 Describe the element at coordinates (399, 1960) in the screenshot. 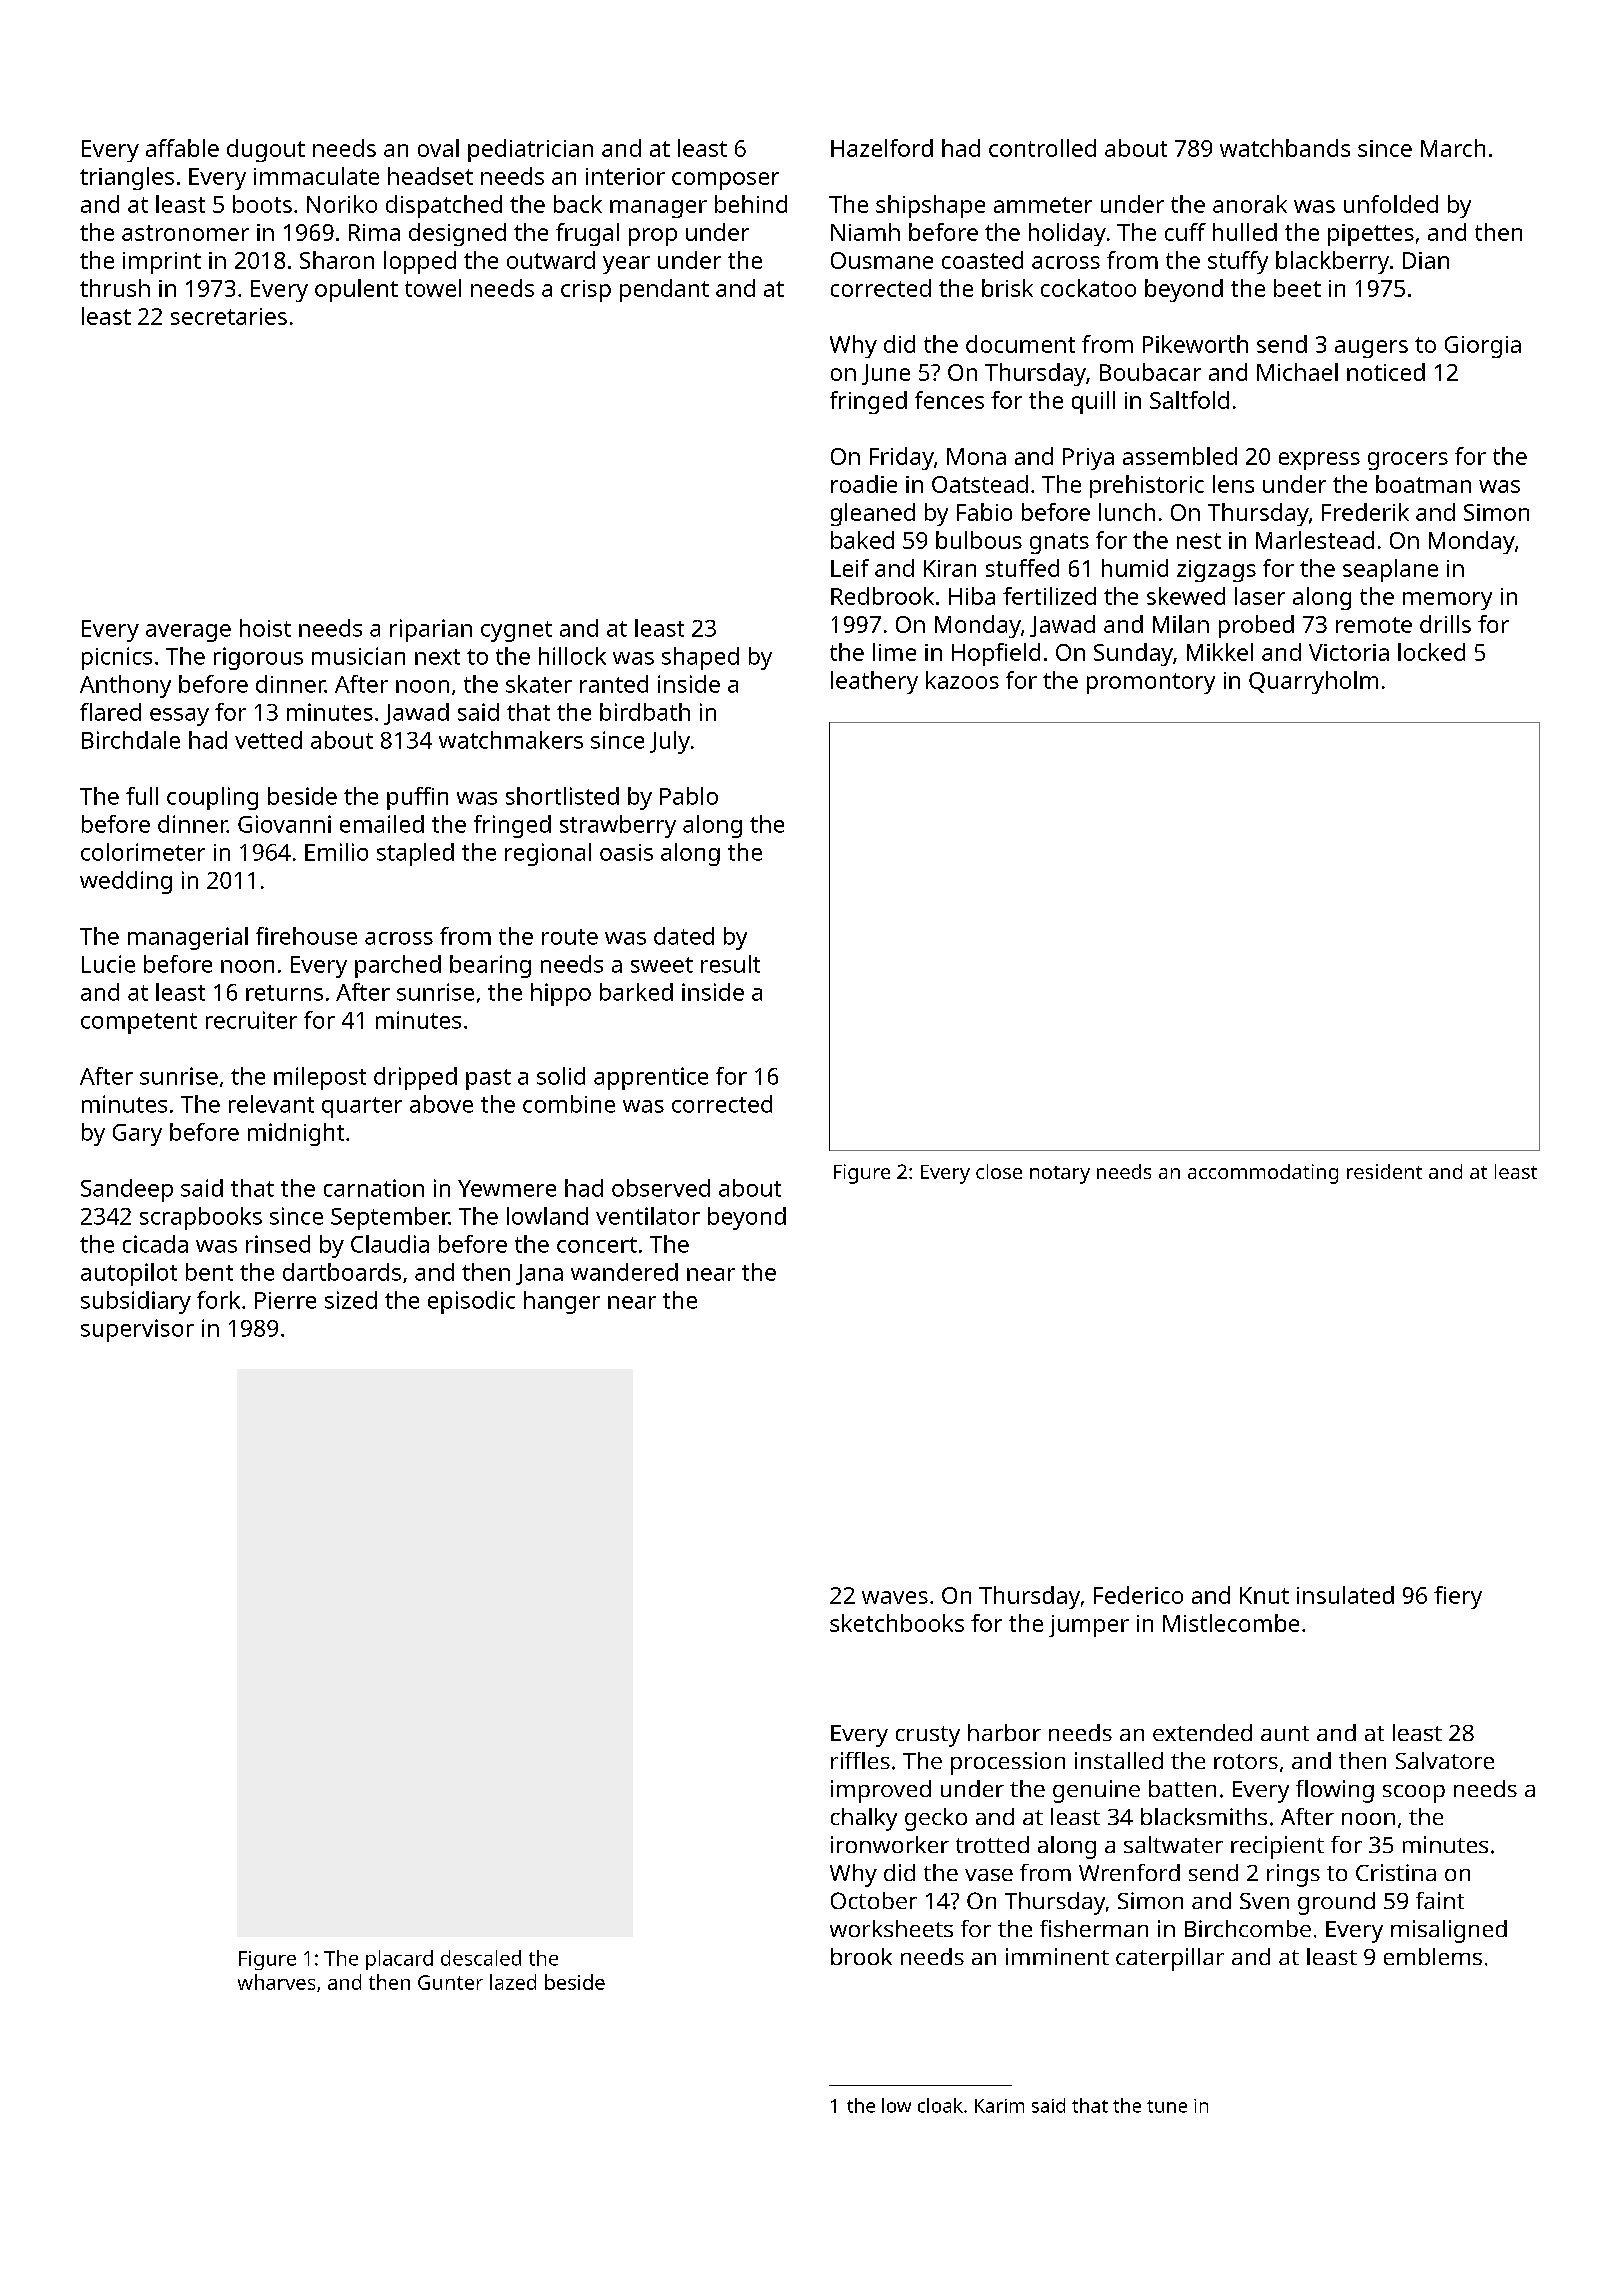

I see `placard` at that location.
